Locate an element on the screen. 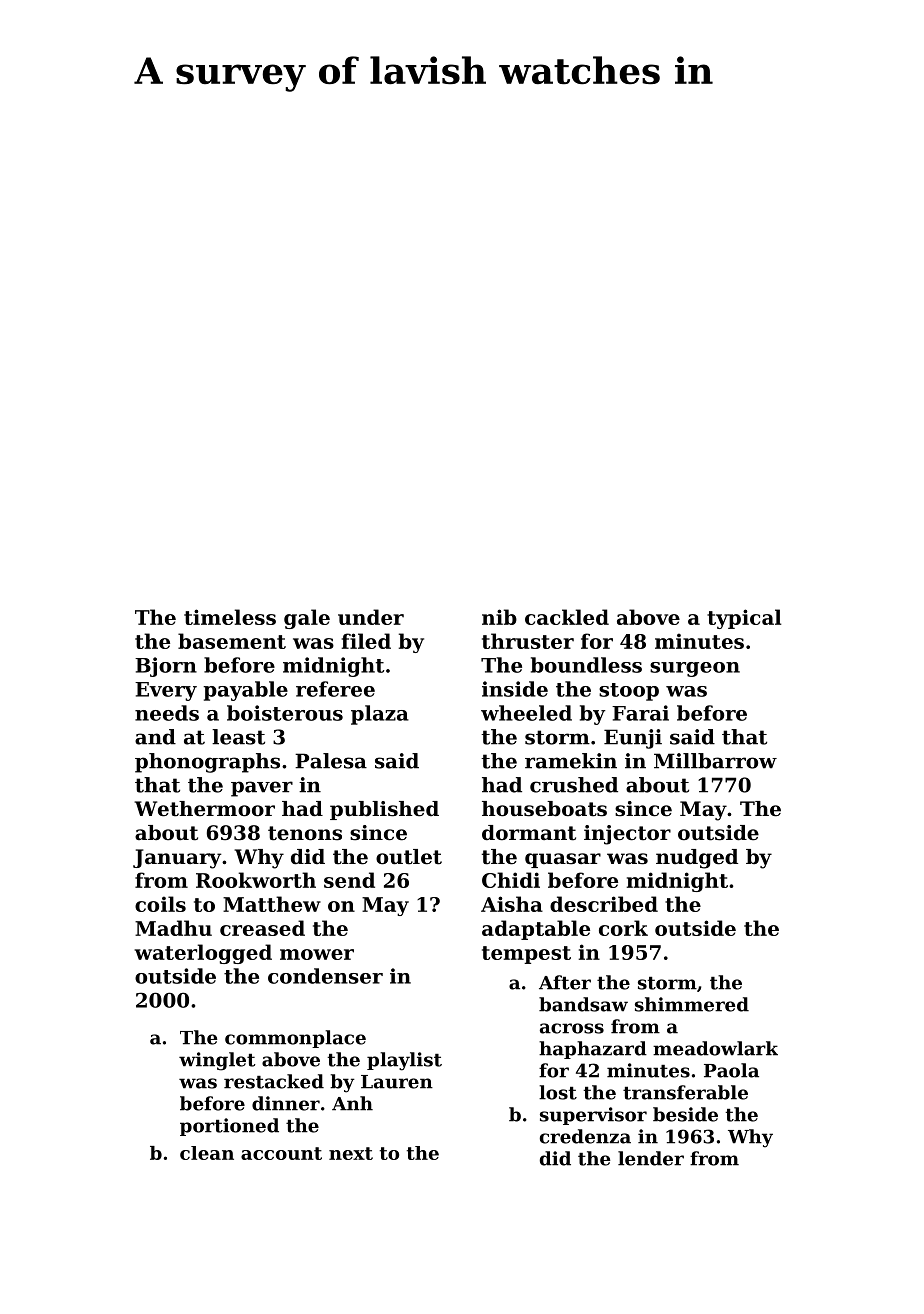 The height and width of the screenshot is (1314, 924). nudged is located at coordinates (697, 859).
